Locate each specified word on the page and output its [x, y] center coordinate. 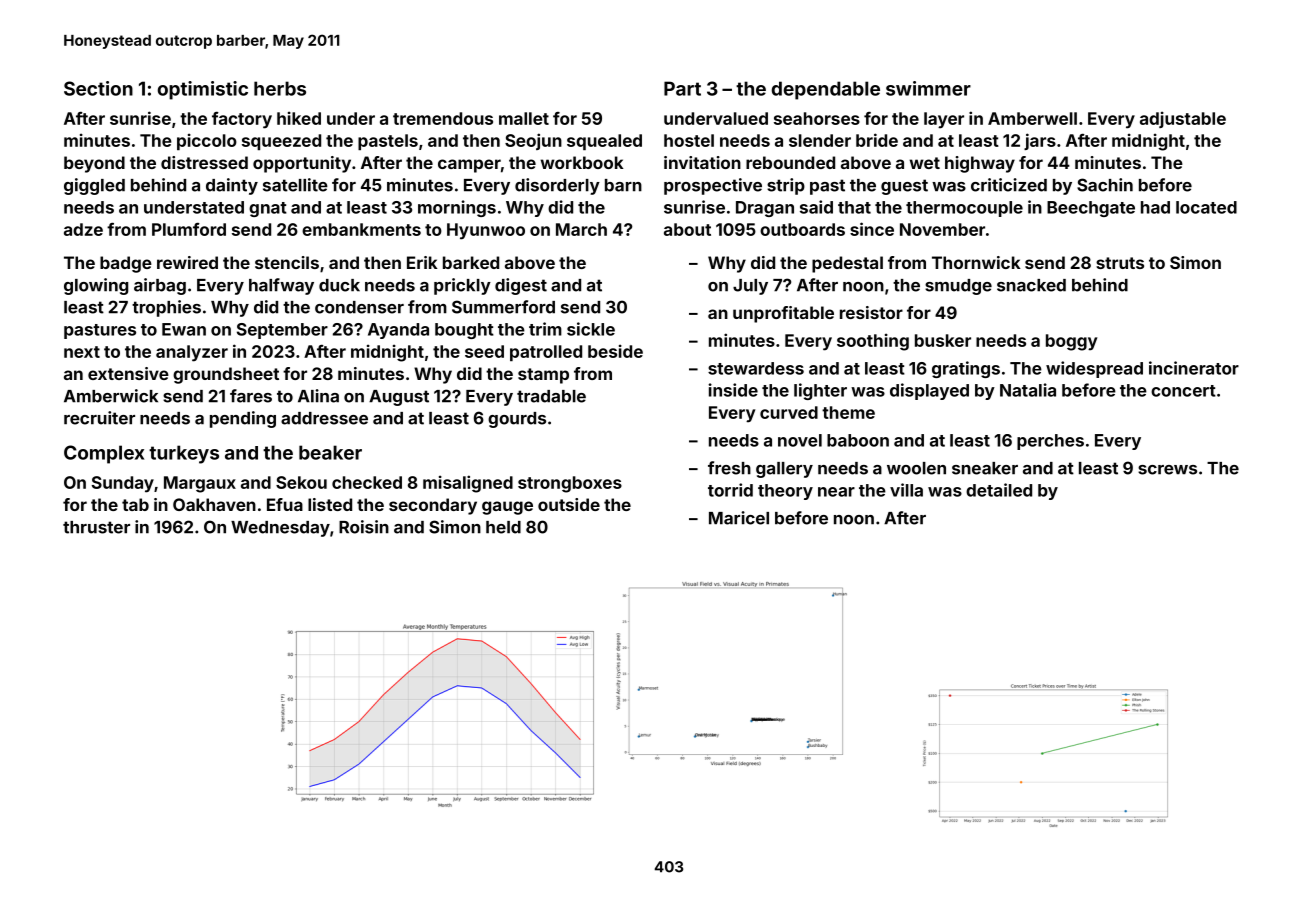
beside [615, 351]
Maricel [739, 518]
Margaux [200, 484]
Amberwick [111, 396]
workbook [582, 162]
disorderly [557, 186]
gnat [268, 209]
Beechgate [1091, 209]
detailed [999, 490]
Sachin [1105, 185]
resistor [871, 312]
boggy [1071, 342]
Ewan [184, 329]
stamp [543, 376]
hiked [299, 118]
